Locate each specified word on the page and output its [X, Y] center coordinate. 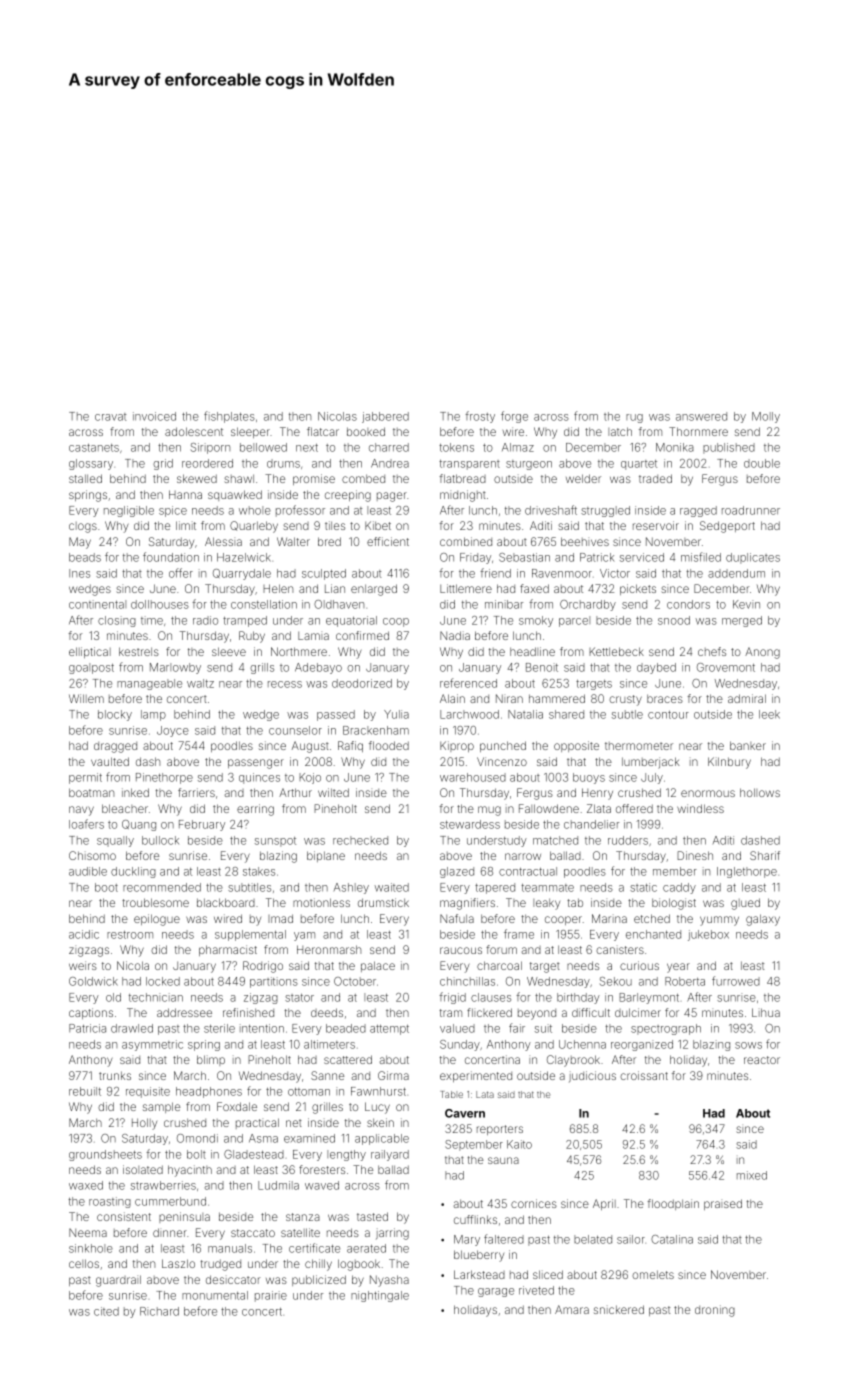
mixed [752, 1175]
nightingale [380, 1296]
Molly [766, 417]
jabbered [385, 417]
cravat [110, 417]
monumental [215, 1295]
